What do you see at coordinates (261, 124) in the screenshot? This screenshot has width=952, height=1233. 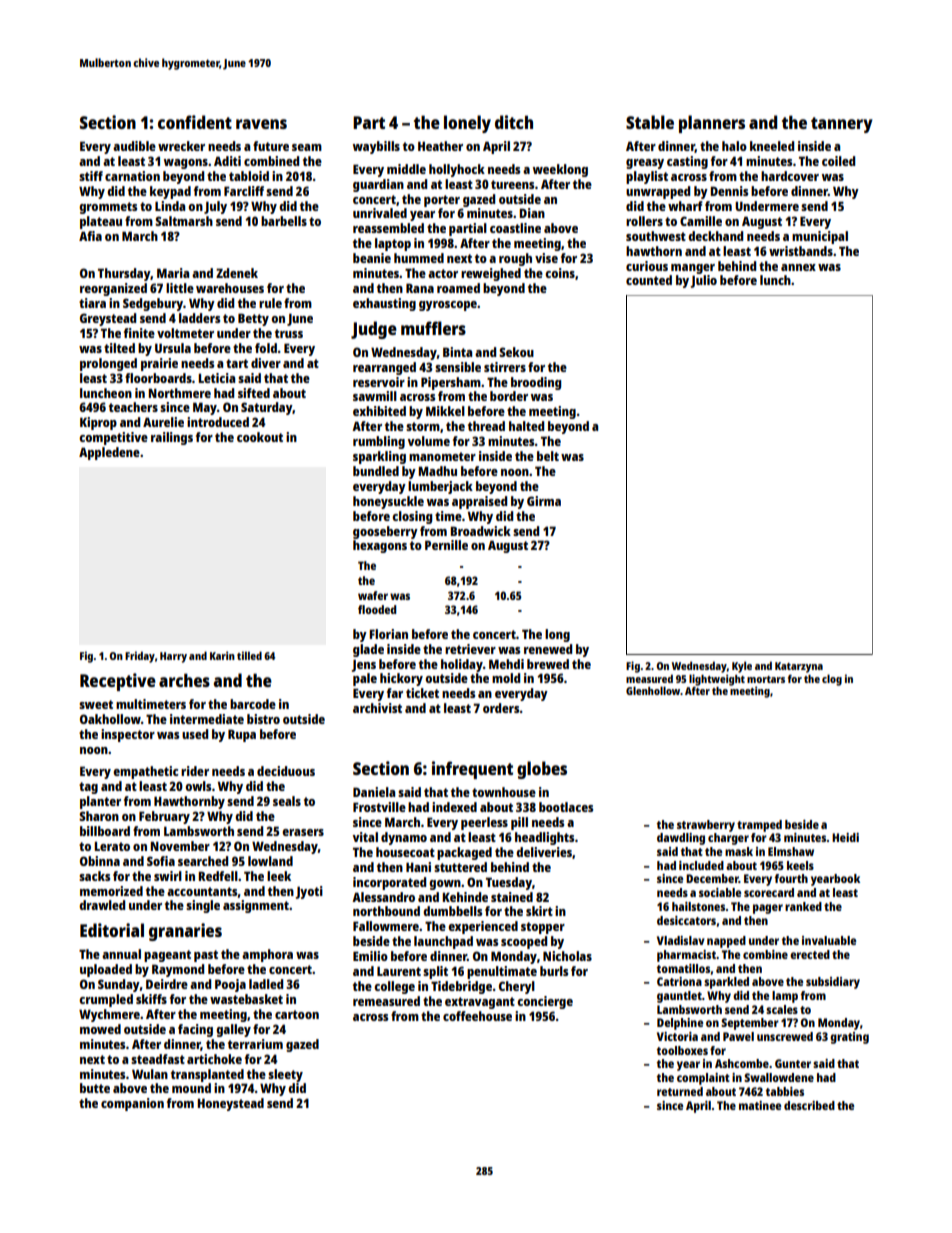 I see `ravens` at bounding box center [261, 124].
